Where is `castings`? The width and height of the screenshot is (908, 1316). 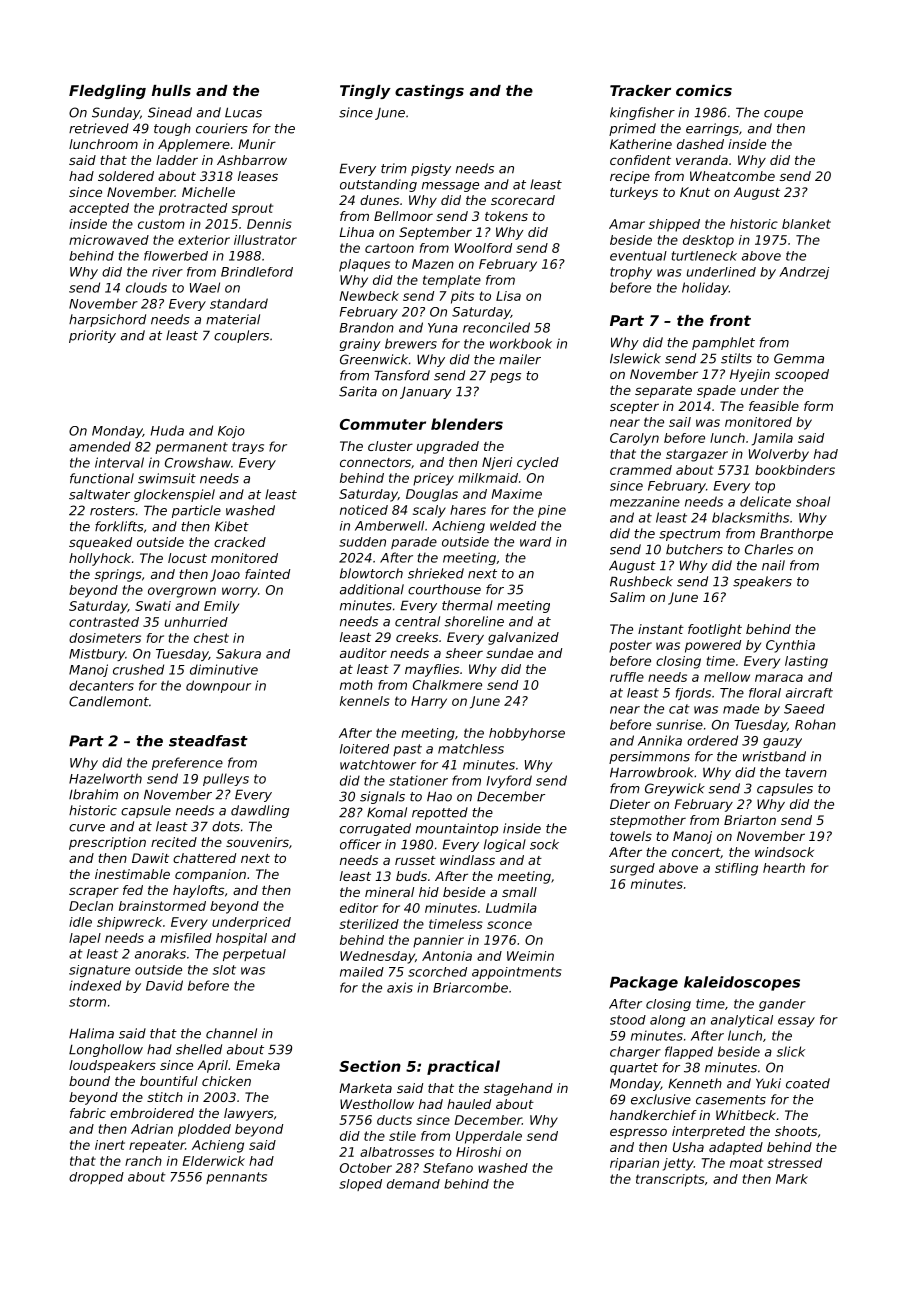
castings is located at coordinates (429, 92).
